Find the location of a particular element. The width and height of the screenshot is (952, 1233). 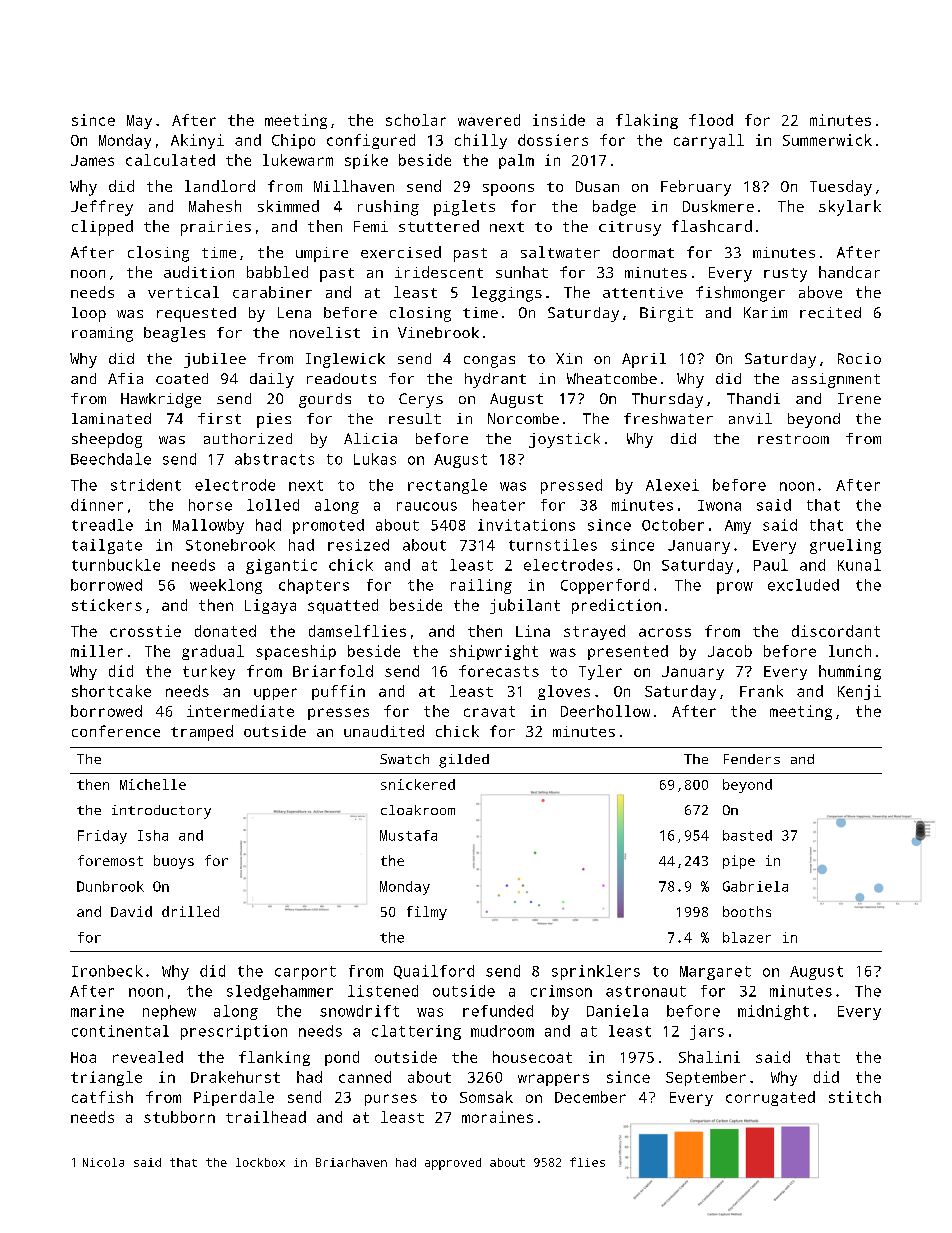

gigantic is located at coordinates (281, 566).
